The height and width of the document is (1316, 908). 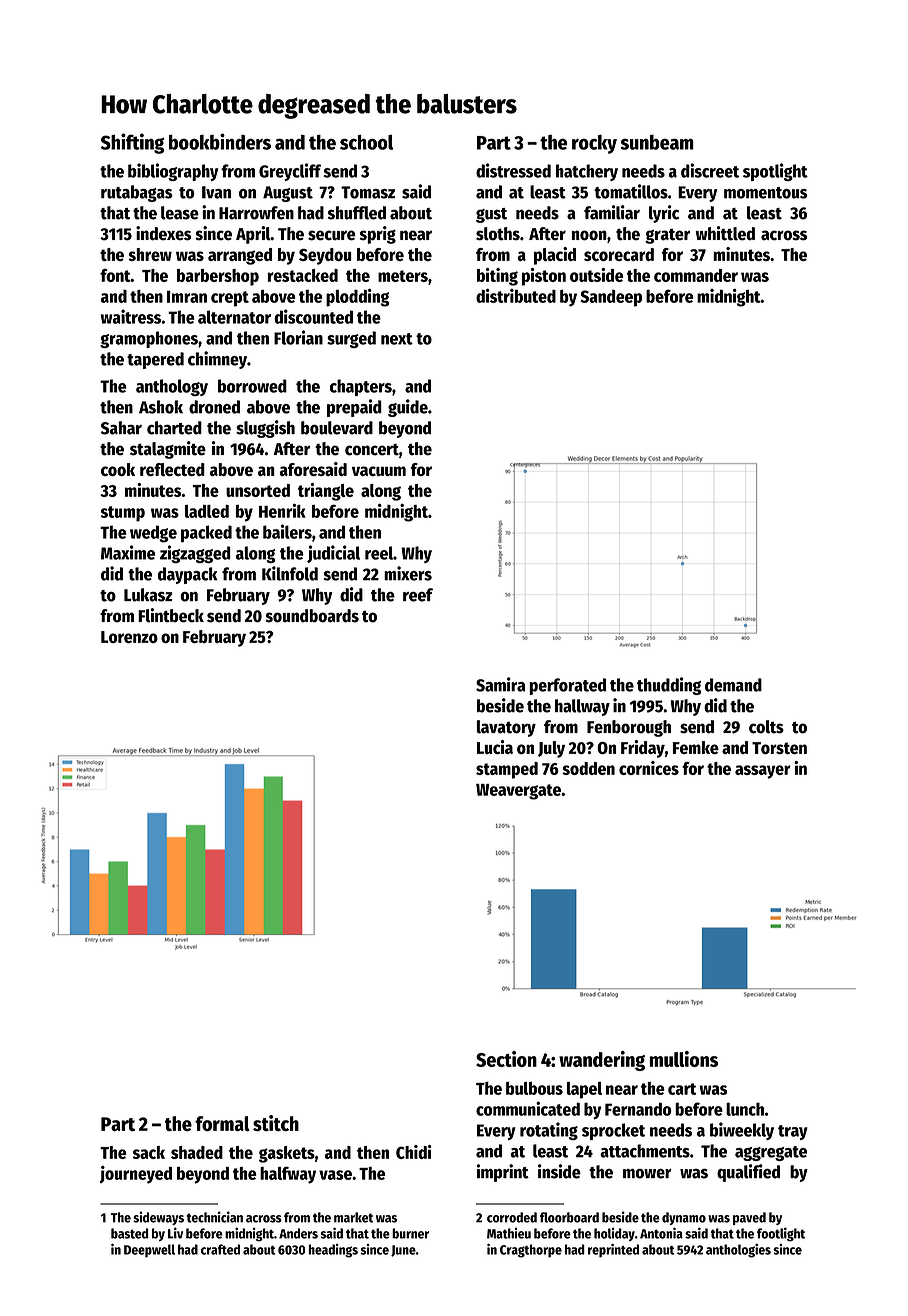 What do you see at coordinates (745, 1109) in the document?
I see `lunch` at bounding box center [745, 1109].
